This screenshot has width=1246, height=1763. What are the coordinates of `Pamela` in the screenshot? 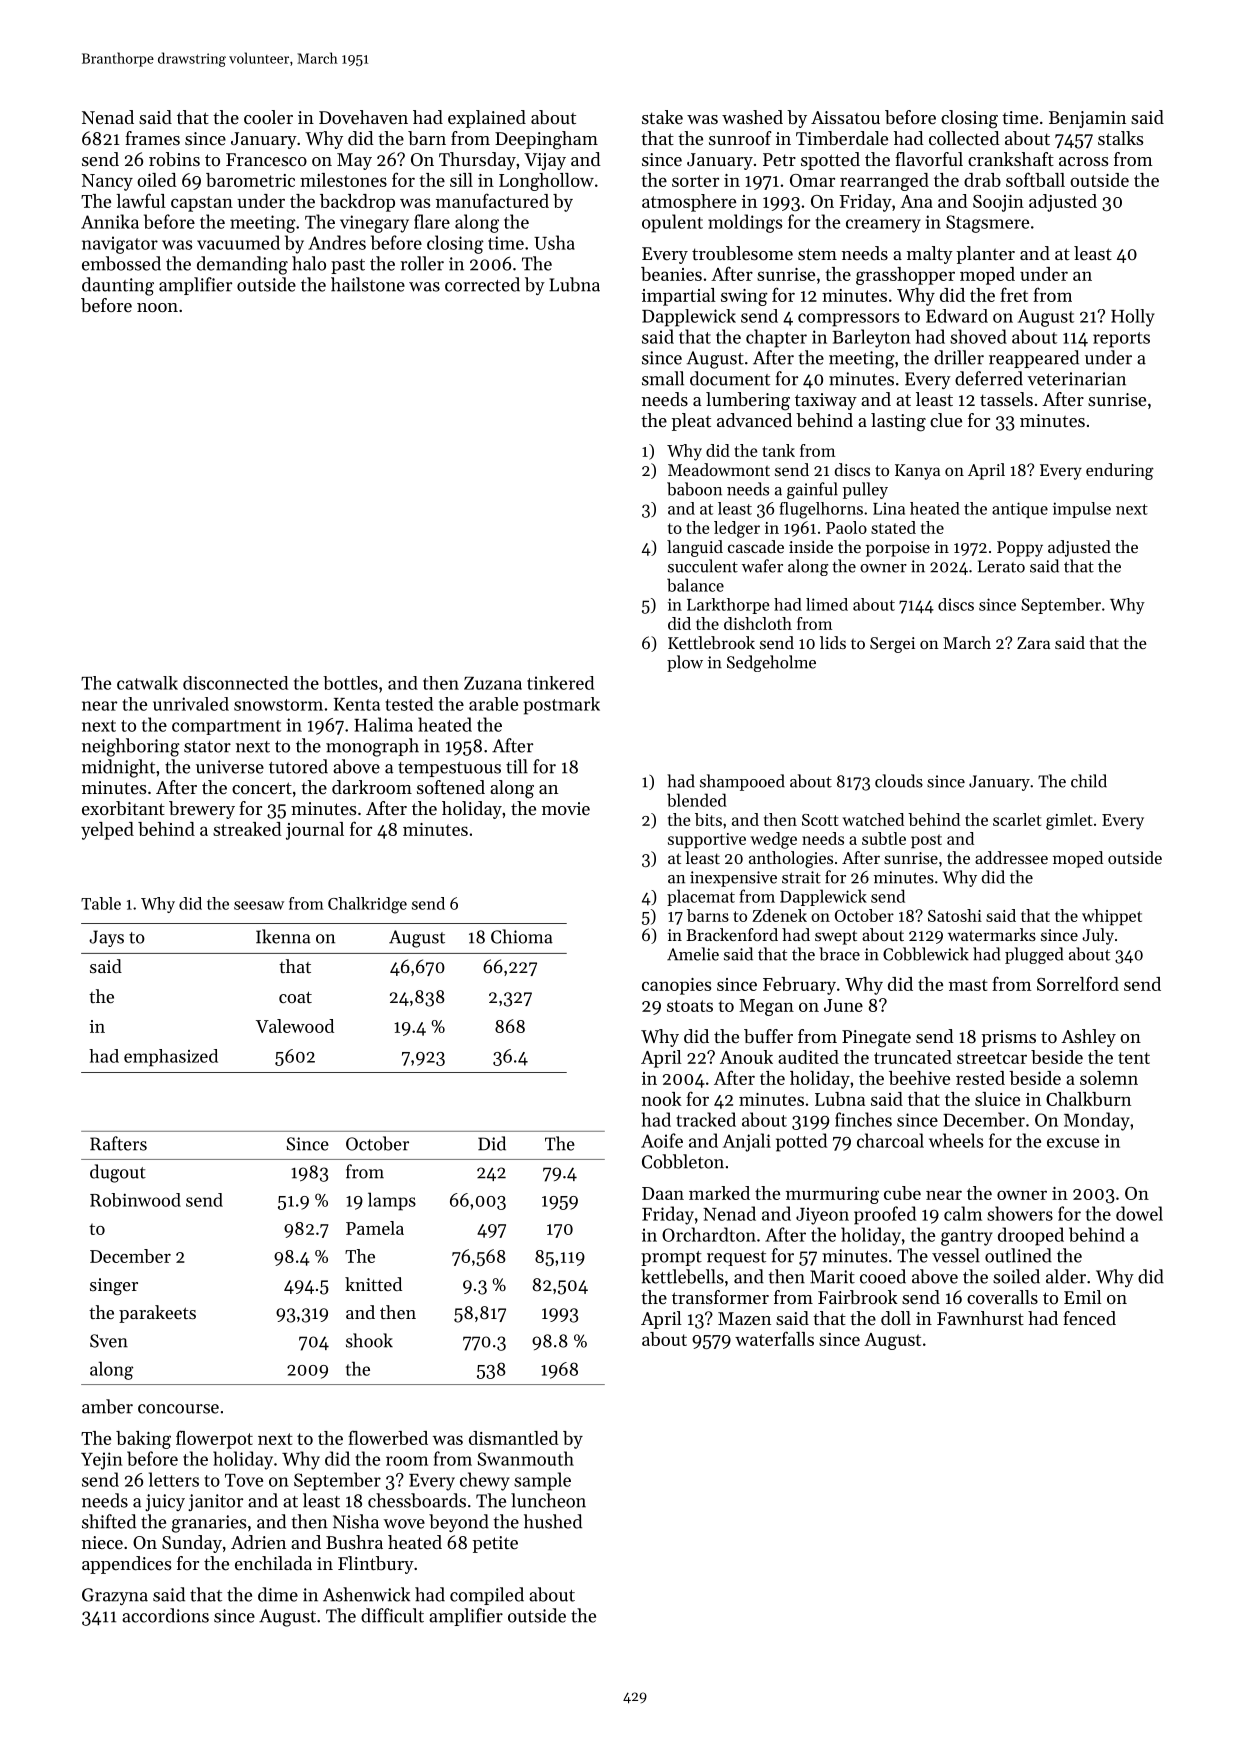 It's located at (375, 1228).
